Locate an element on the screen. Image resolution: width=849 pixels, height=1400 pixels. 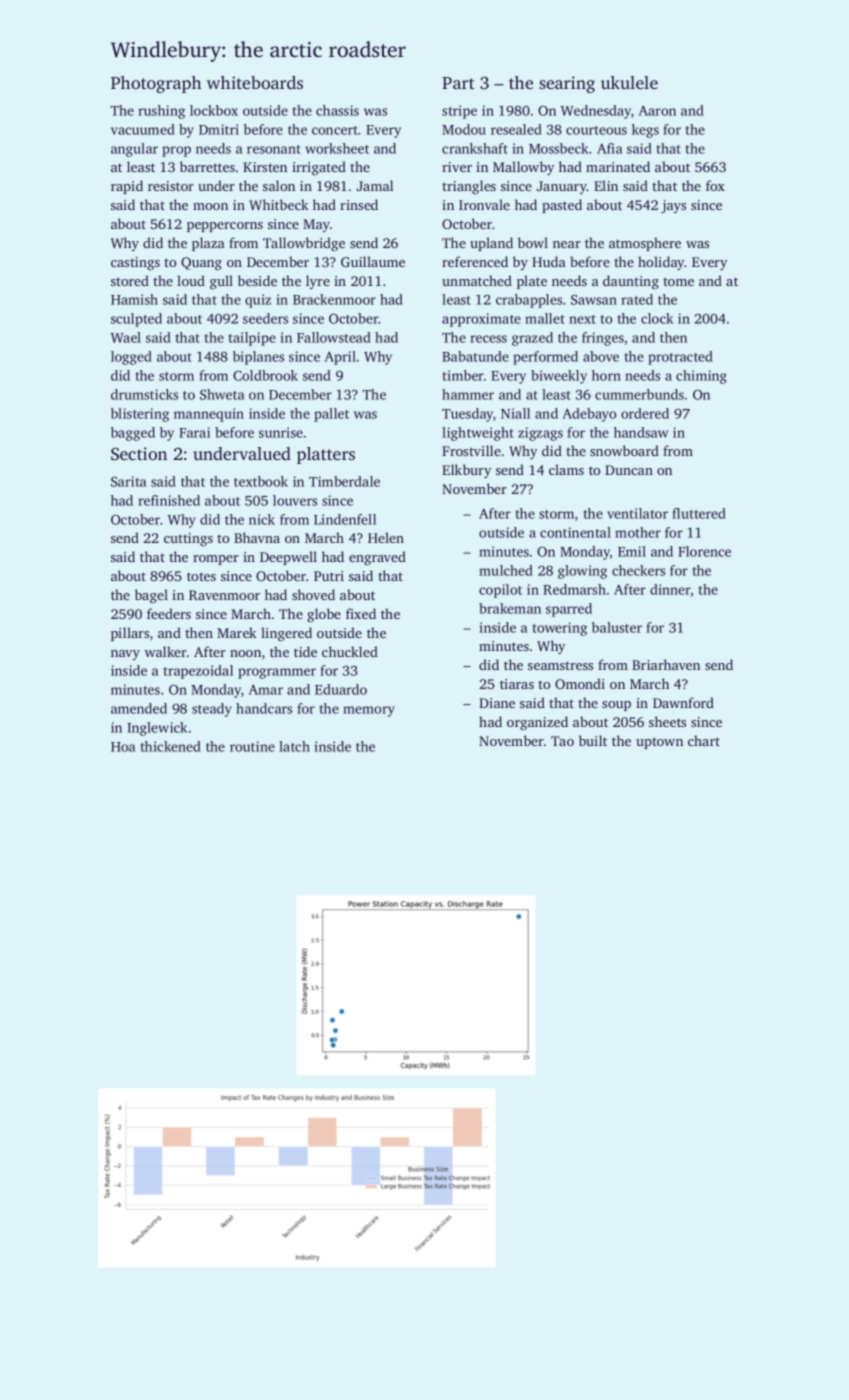
ukulele is located at coordinates (629, 82).
